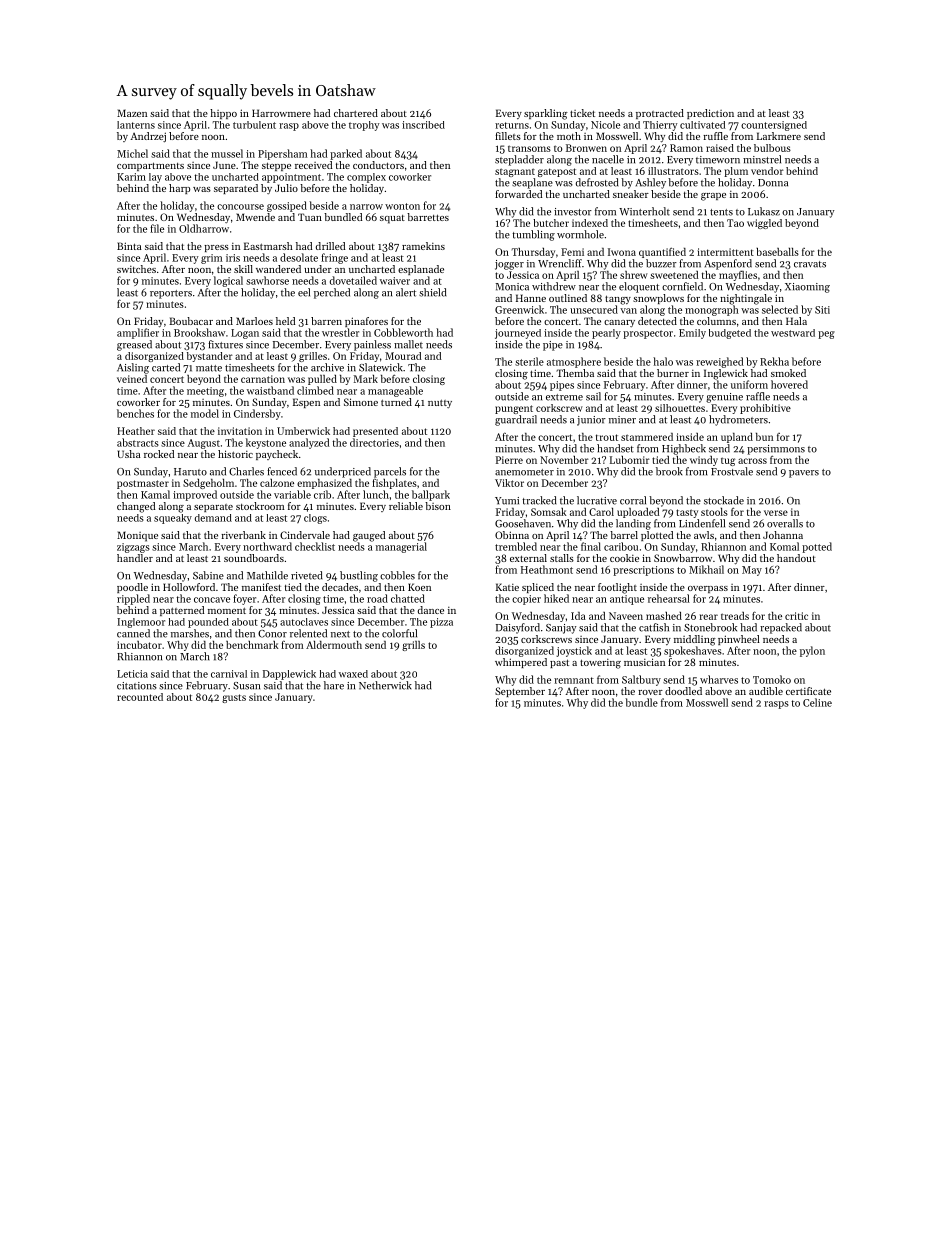  I want to click on grape, so click(713, 197).
